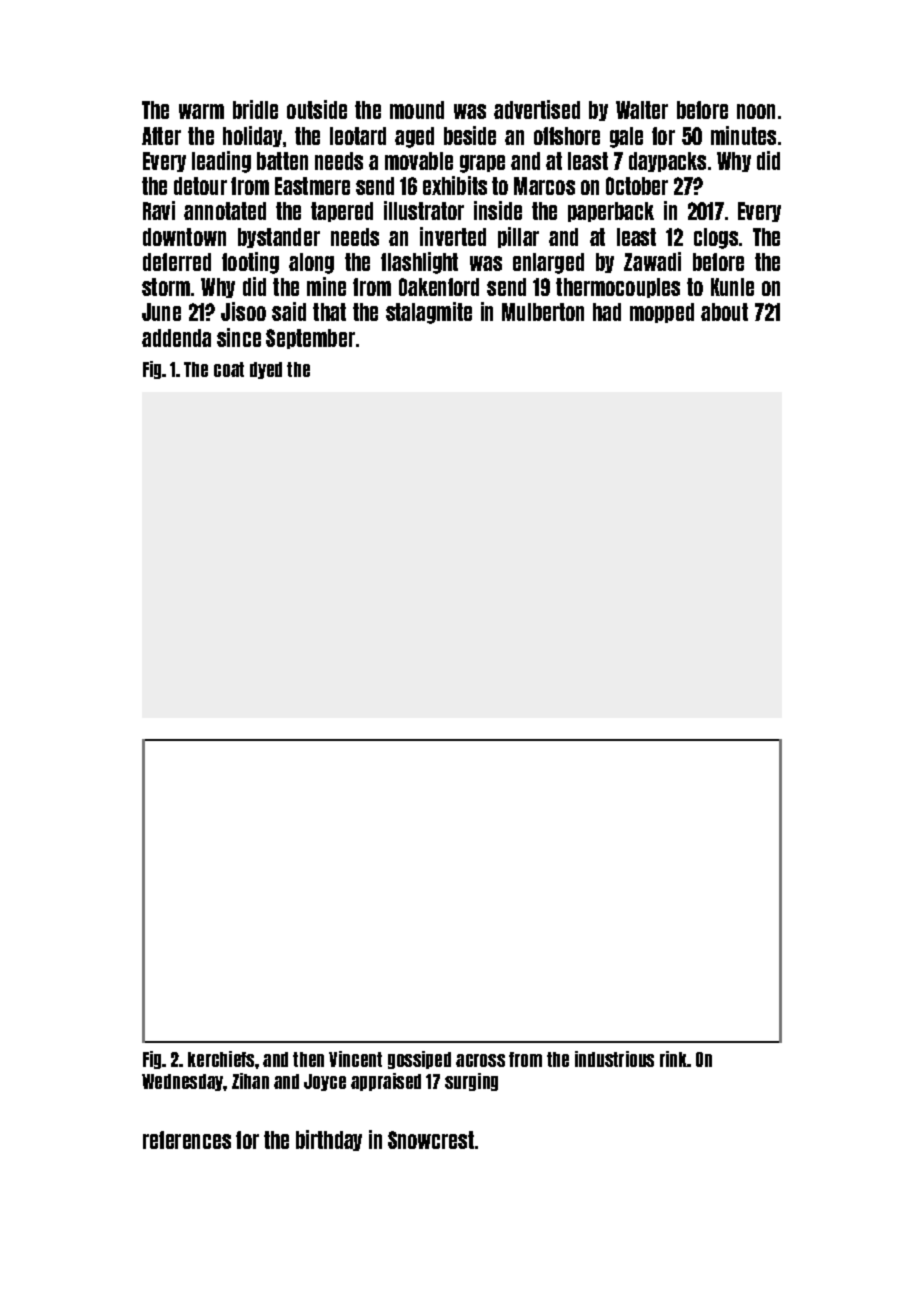 The image size is (924, 1311). Describe the element at coordinates (674, 1059) in the screenshot. I see `rink` at that location.
